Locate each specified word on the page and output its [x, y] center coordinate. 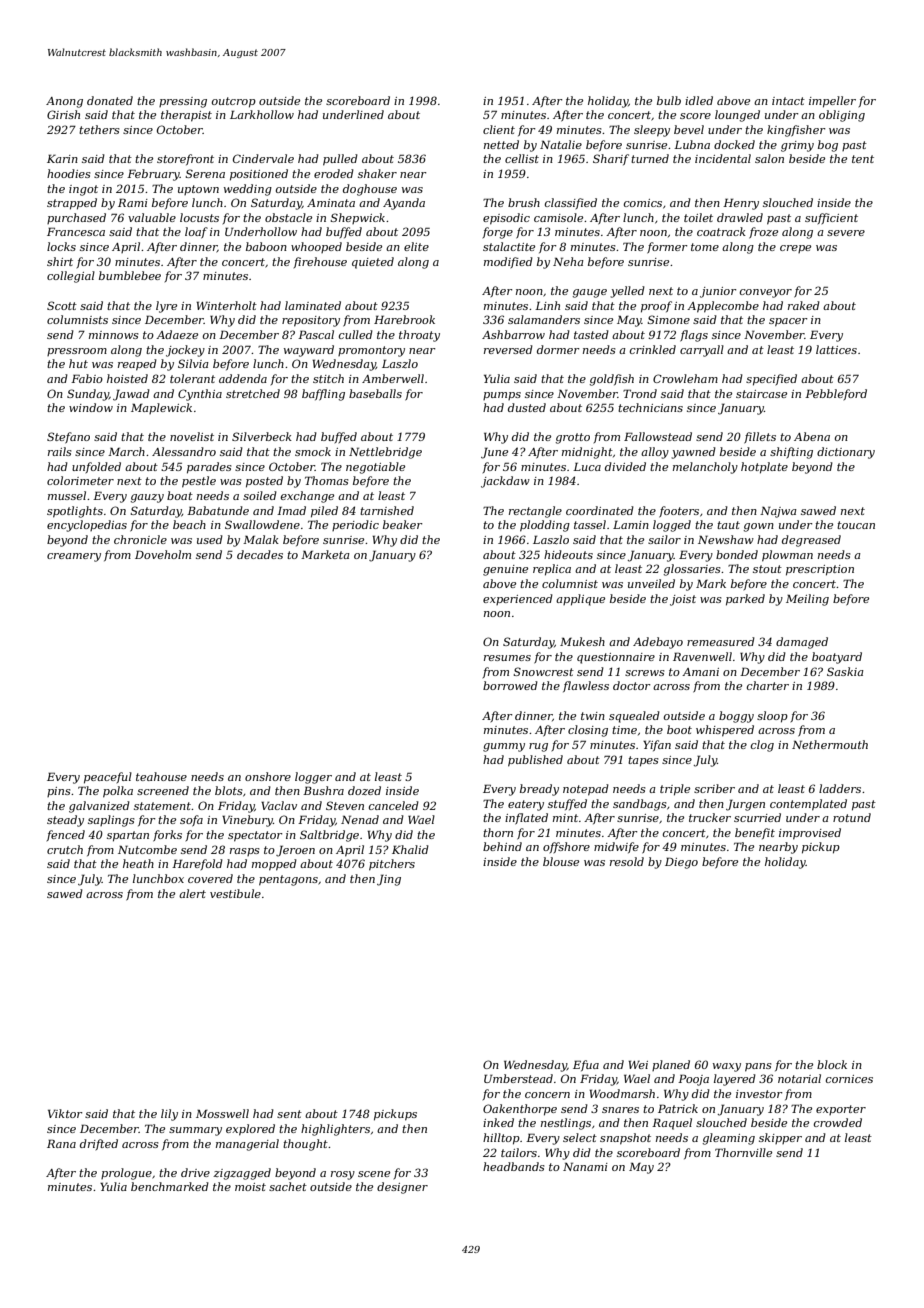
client [499, 129]
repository [311, 321]
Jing [389, 880]
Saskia [845, 671]
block [832, 1064]
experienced [518, 599]
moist [250, 1187]
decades [260, 554]
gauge [589, 293]
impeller [832, 102]
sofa [191, 821]
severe [846, 233]
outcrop [234, 102]
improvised [810, 834]
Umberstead [518, 1078]
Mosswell [222, 1113]
